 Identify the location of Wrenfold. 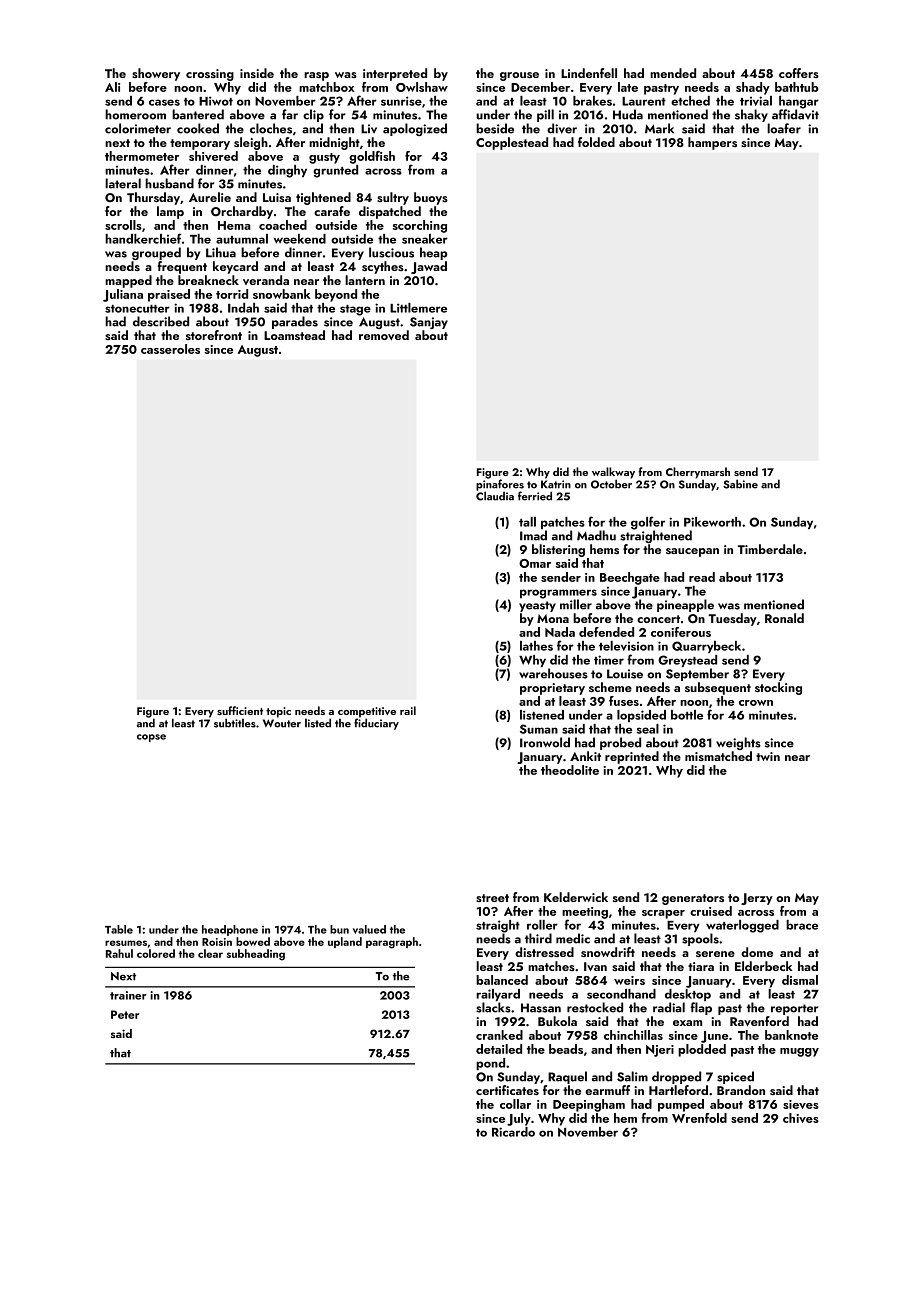
(699, 1118).
